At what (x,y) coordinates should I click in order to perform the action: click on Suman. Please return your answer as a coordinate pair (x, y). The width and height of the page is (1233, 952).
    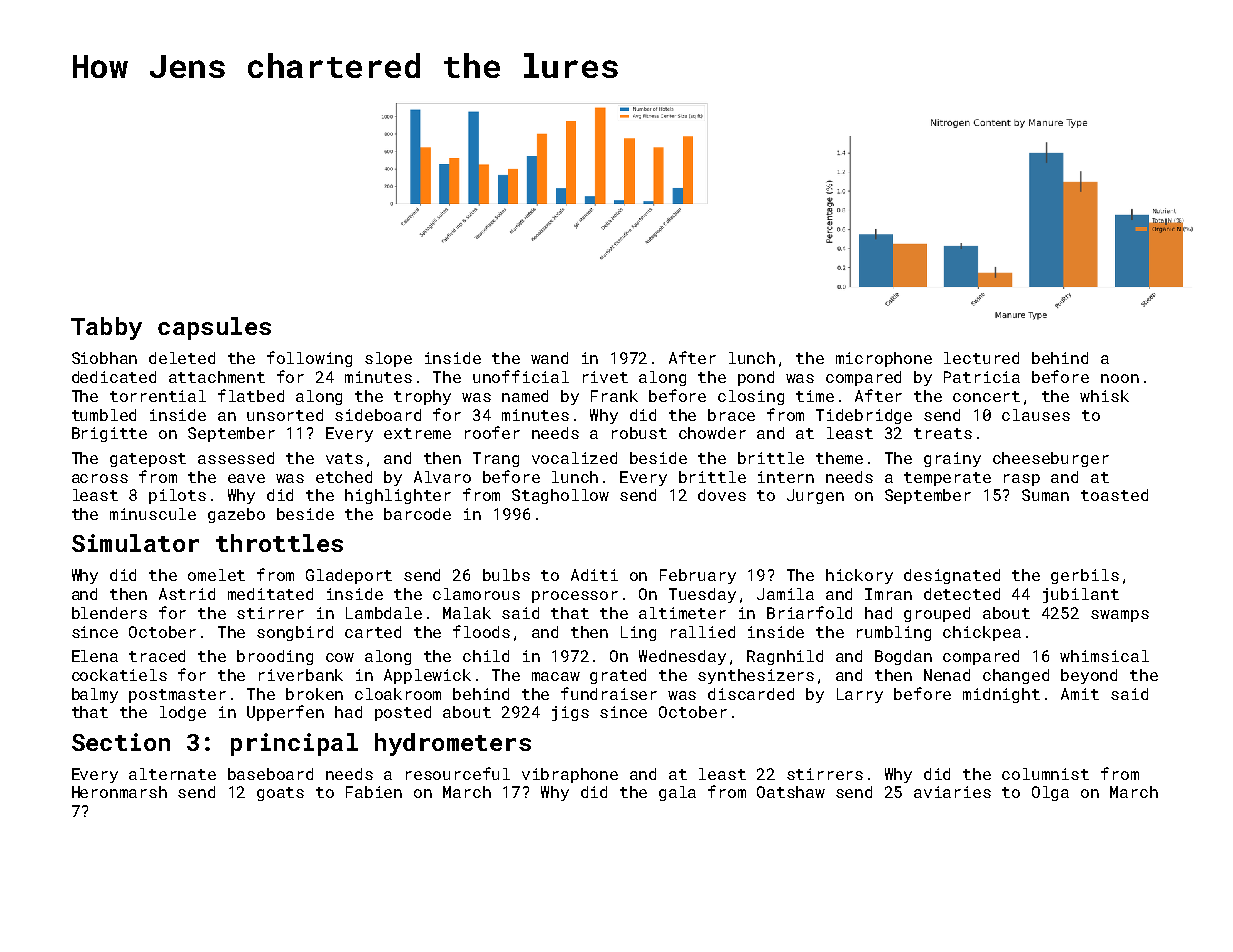
    Looking at the image, I should click on (1045, 495).
